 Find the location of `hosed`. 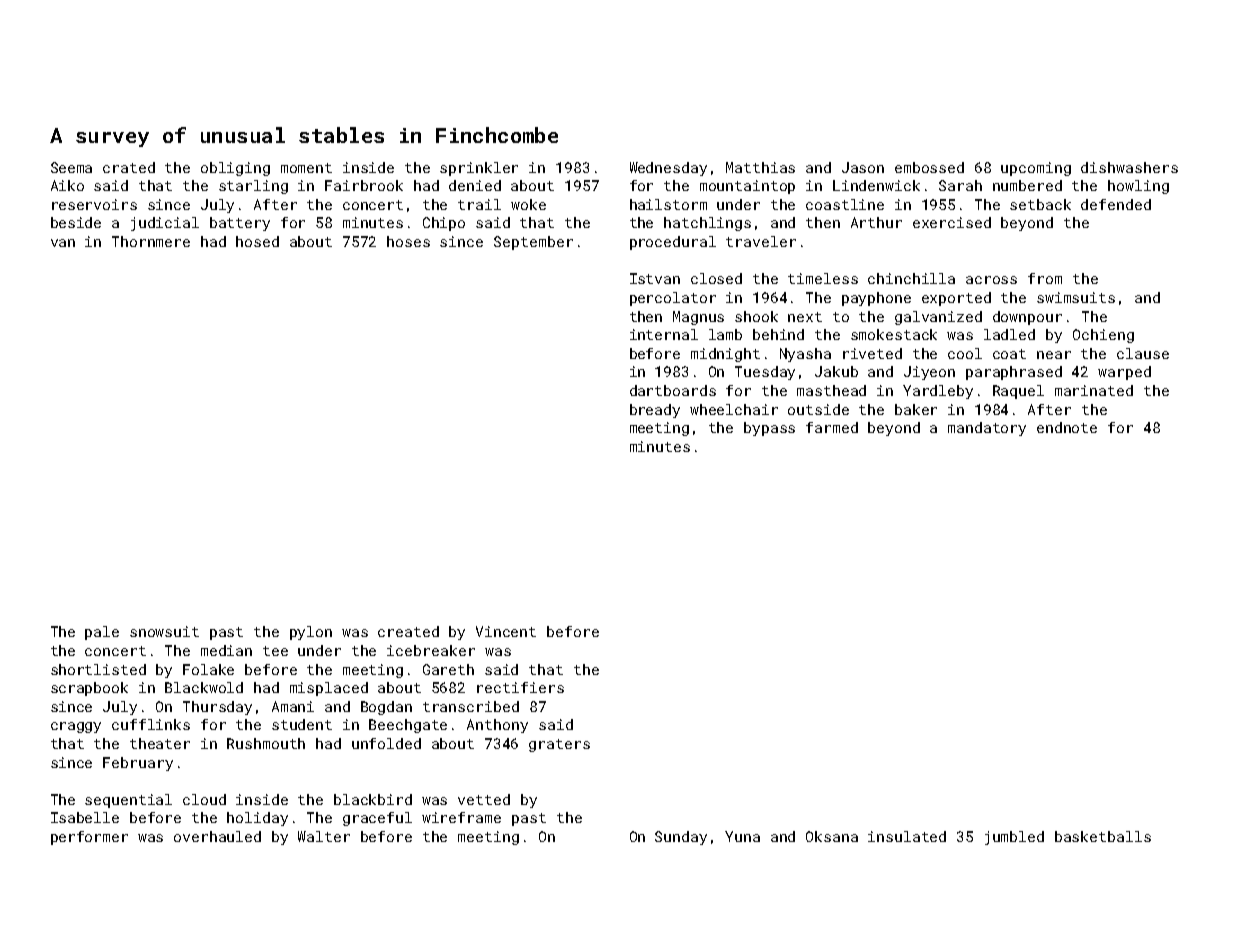

hosed is located at coordinates (257, 241).
